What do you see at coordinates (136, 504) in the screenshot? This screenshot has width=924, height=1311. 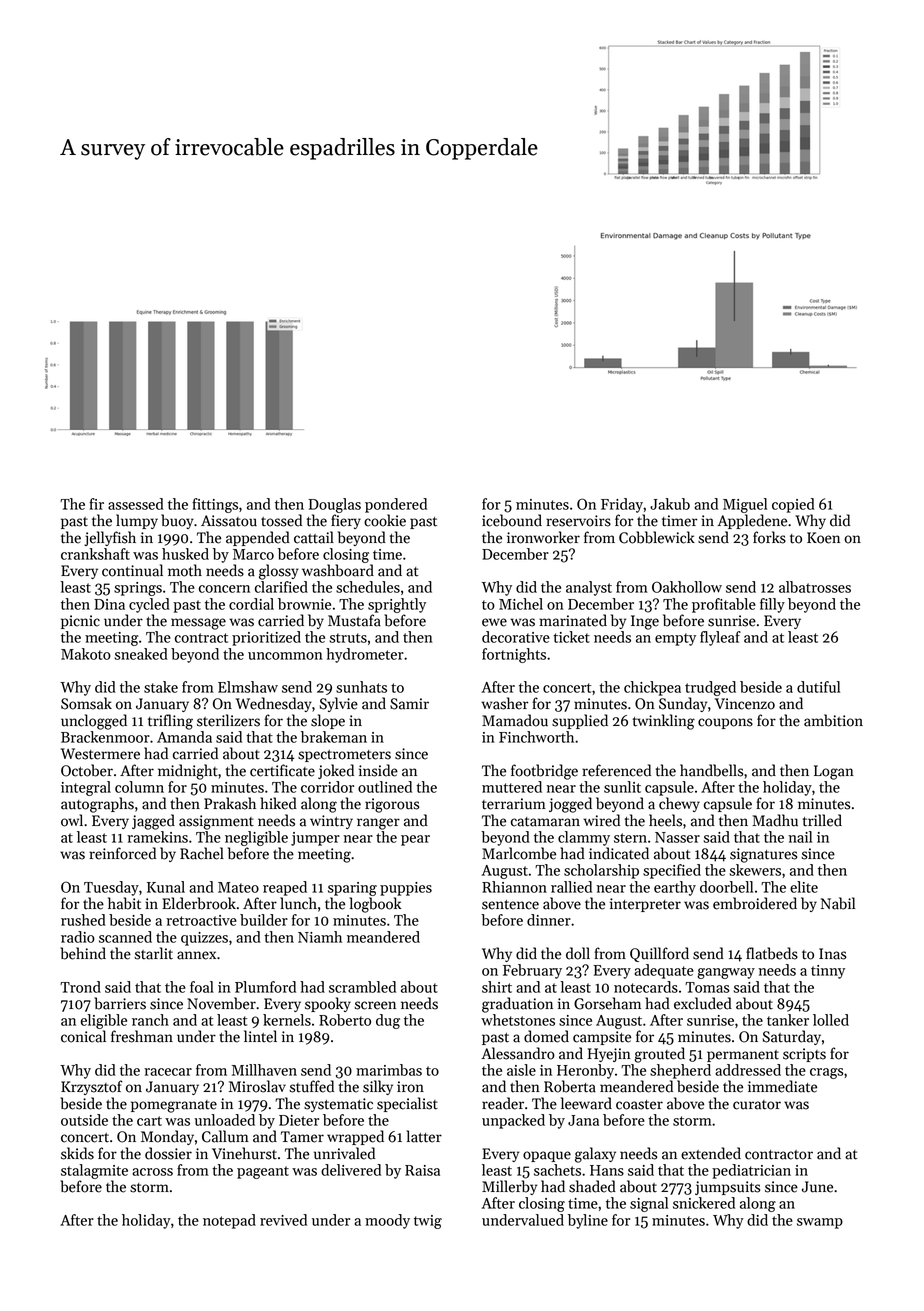 I see `assessed` at bounding box center [136, 504].
